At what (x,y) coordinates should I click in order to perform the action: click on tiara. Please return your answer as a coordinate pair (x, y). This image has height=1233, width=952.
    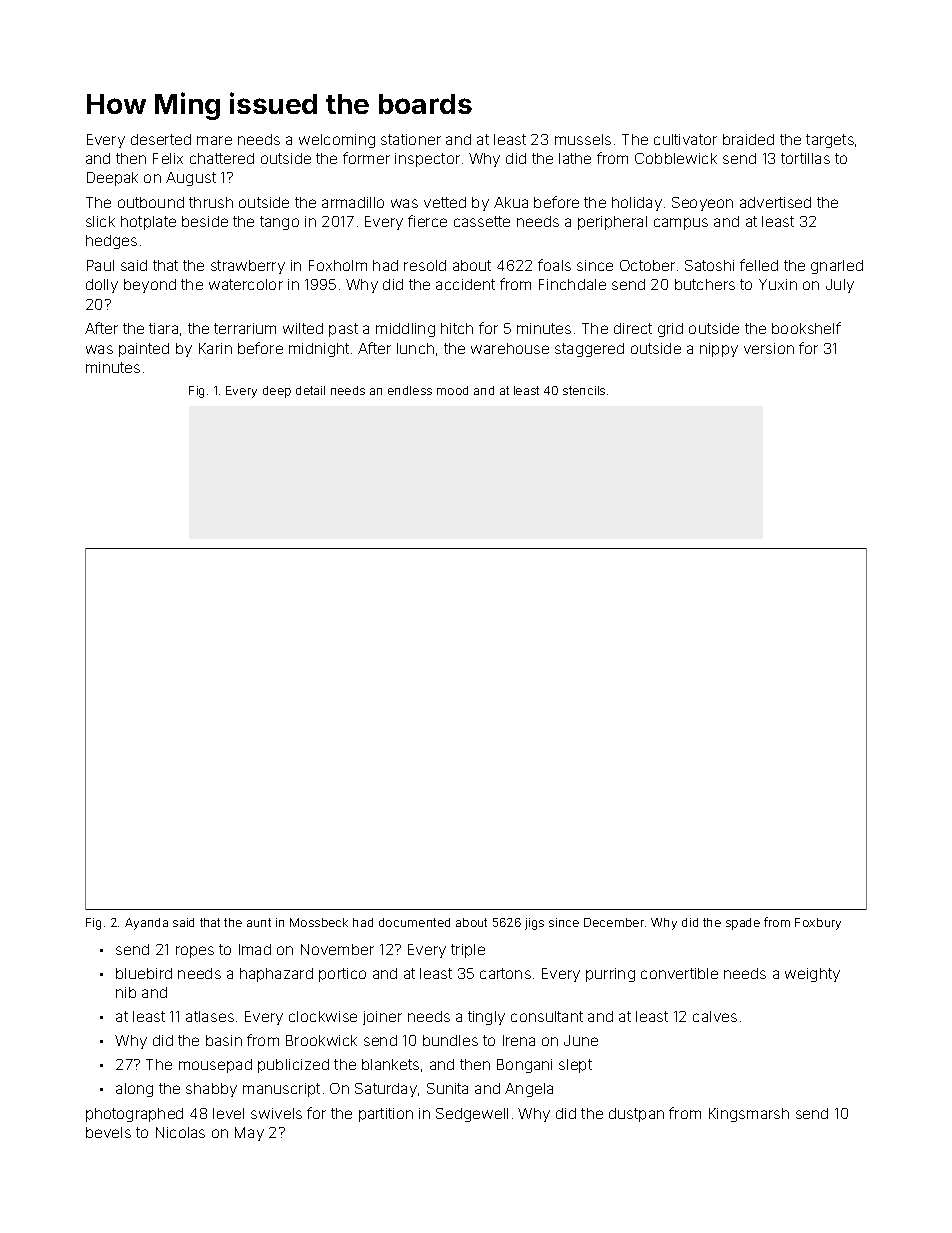
    Looking at the image, I should click on (163, 328).
